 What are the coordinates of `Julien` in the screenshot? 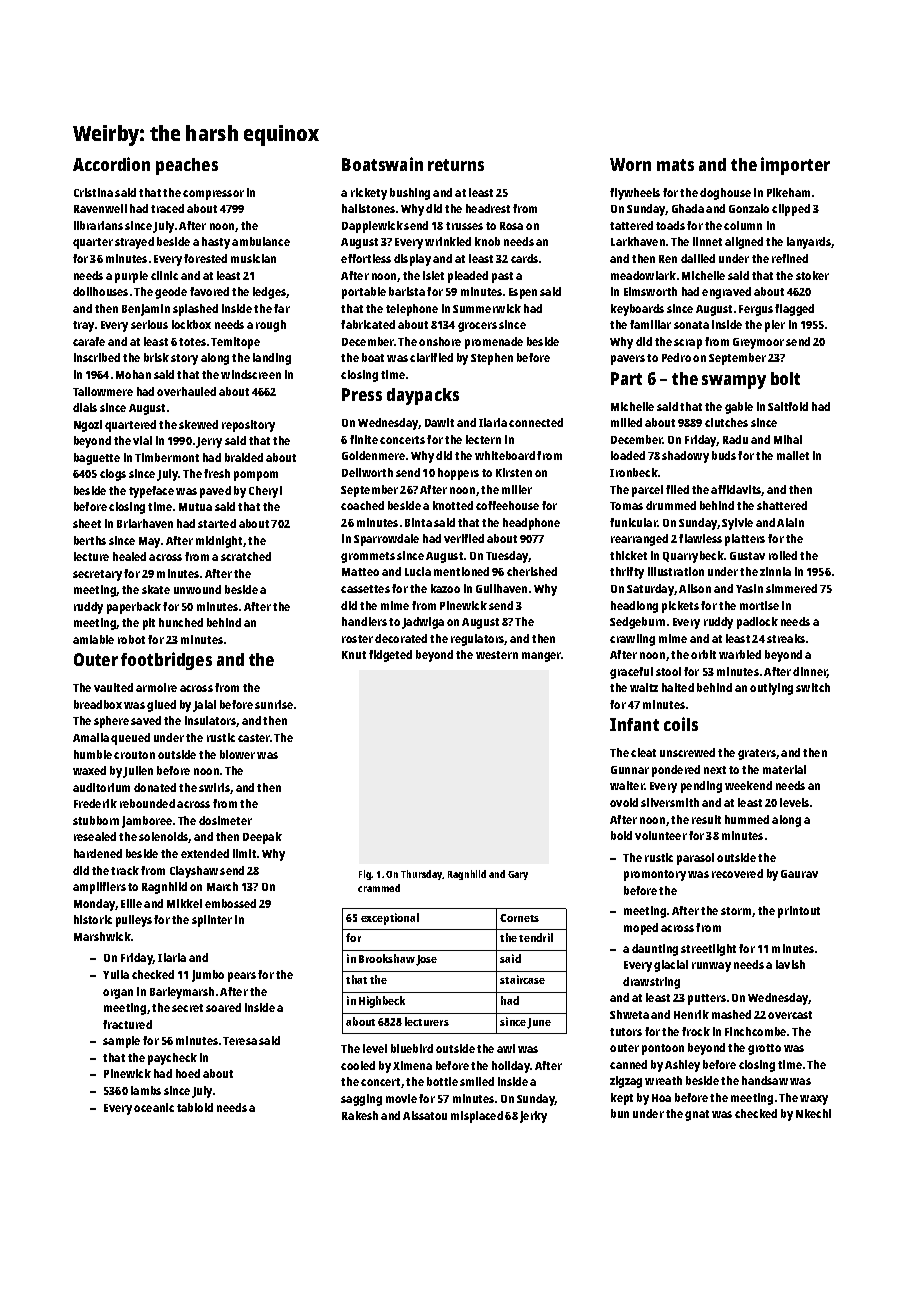 It's located at (138, 772).
